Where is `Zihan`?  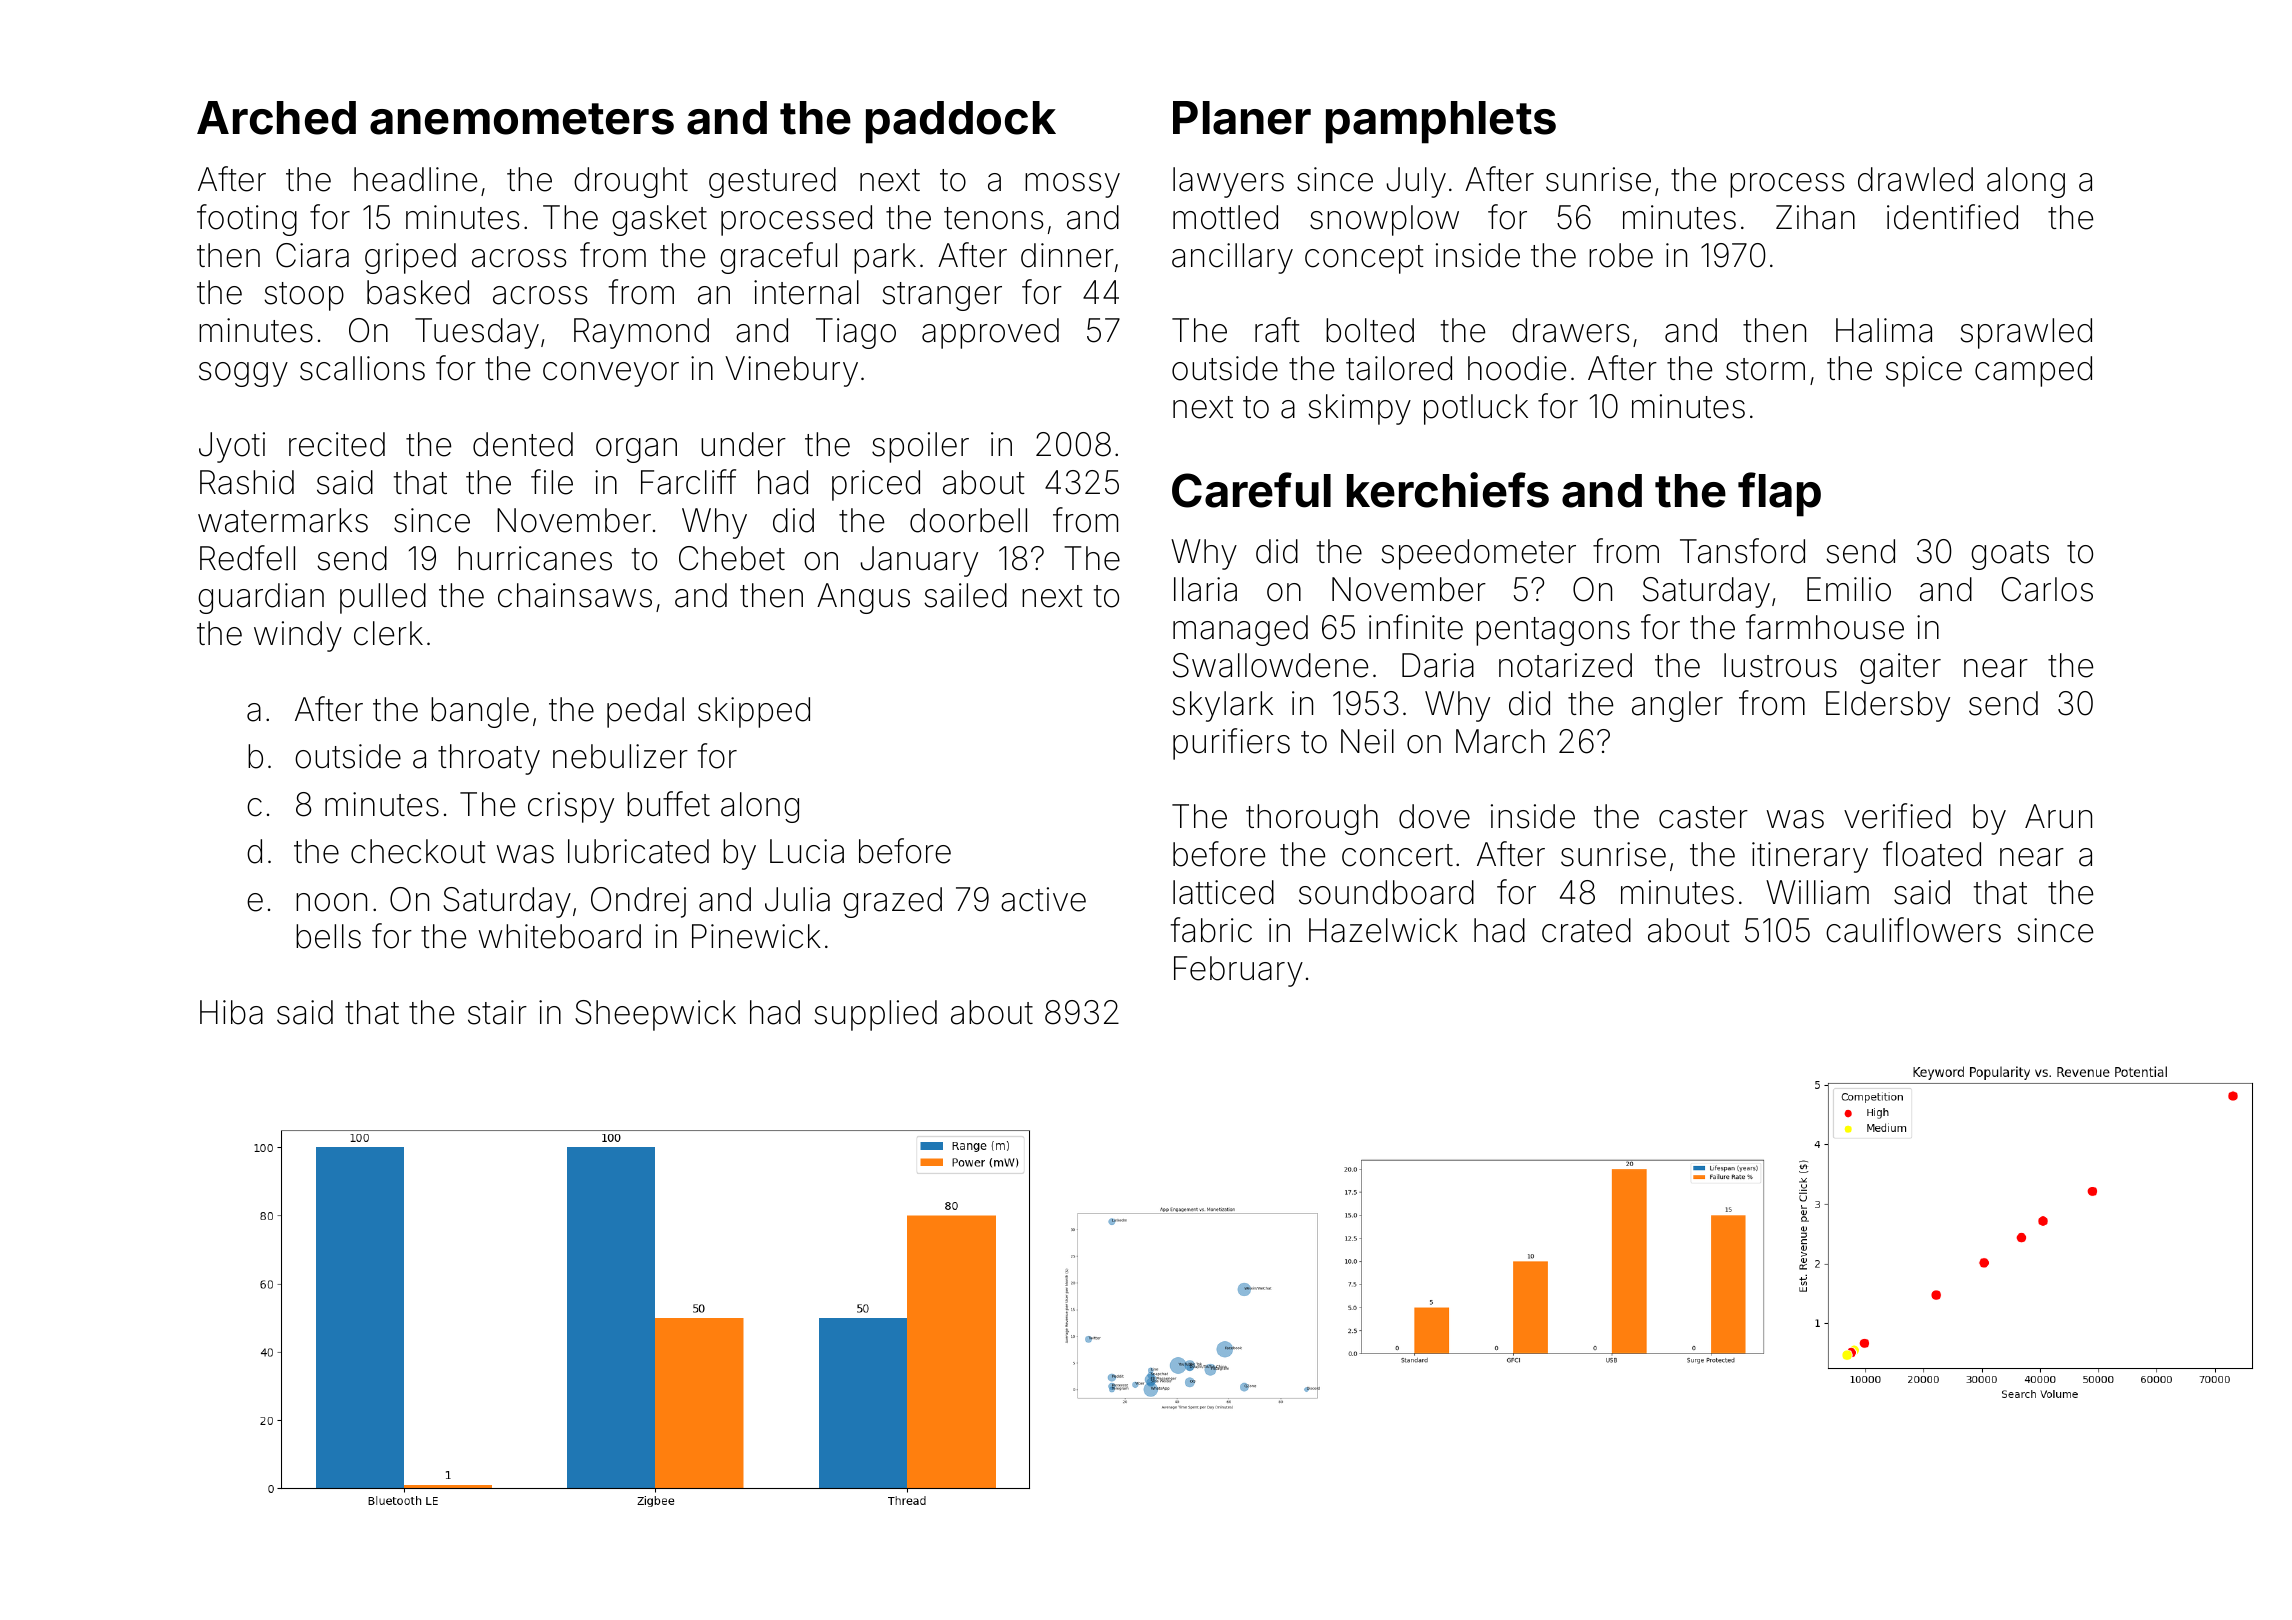
Zihan is located at coordinates (1815, 217).
